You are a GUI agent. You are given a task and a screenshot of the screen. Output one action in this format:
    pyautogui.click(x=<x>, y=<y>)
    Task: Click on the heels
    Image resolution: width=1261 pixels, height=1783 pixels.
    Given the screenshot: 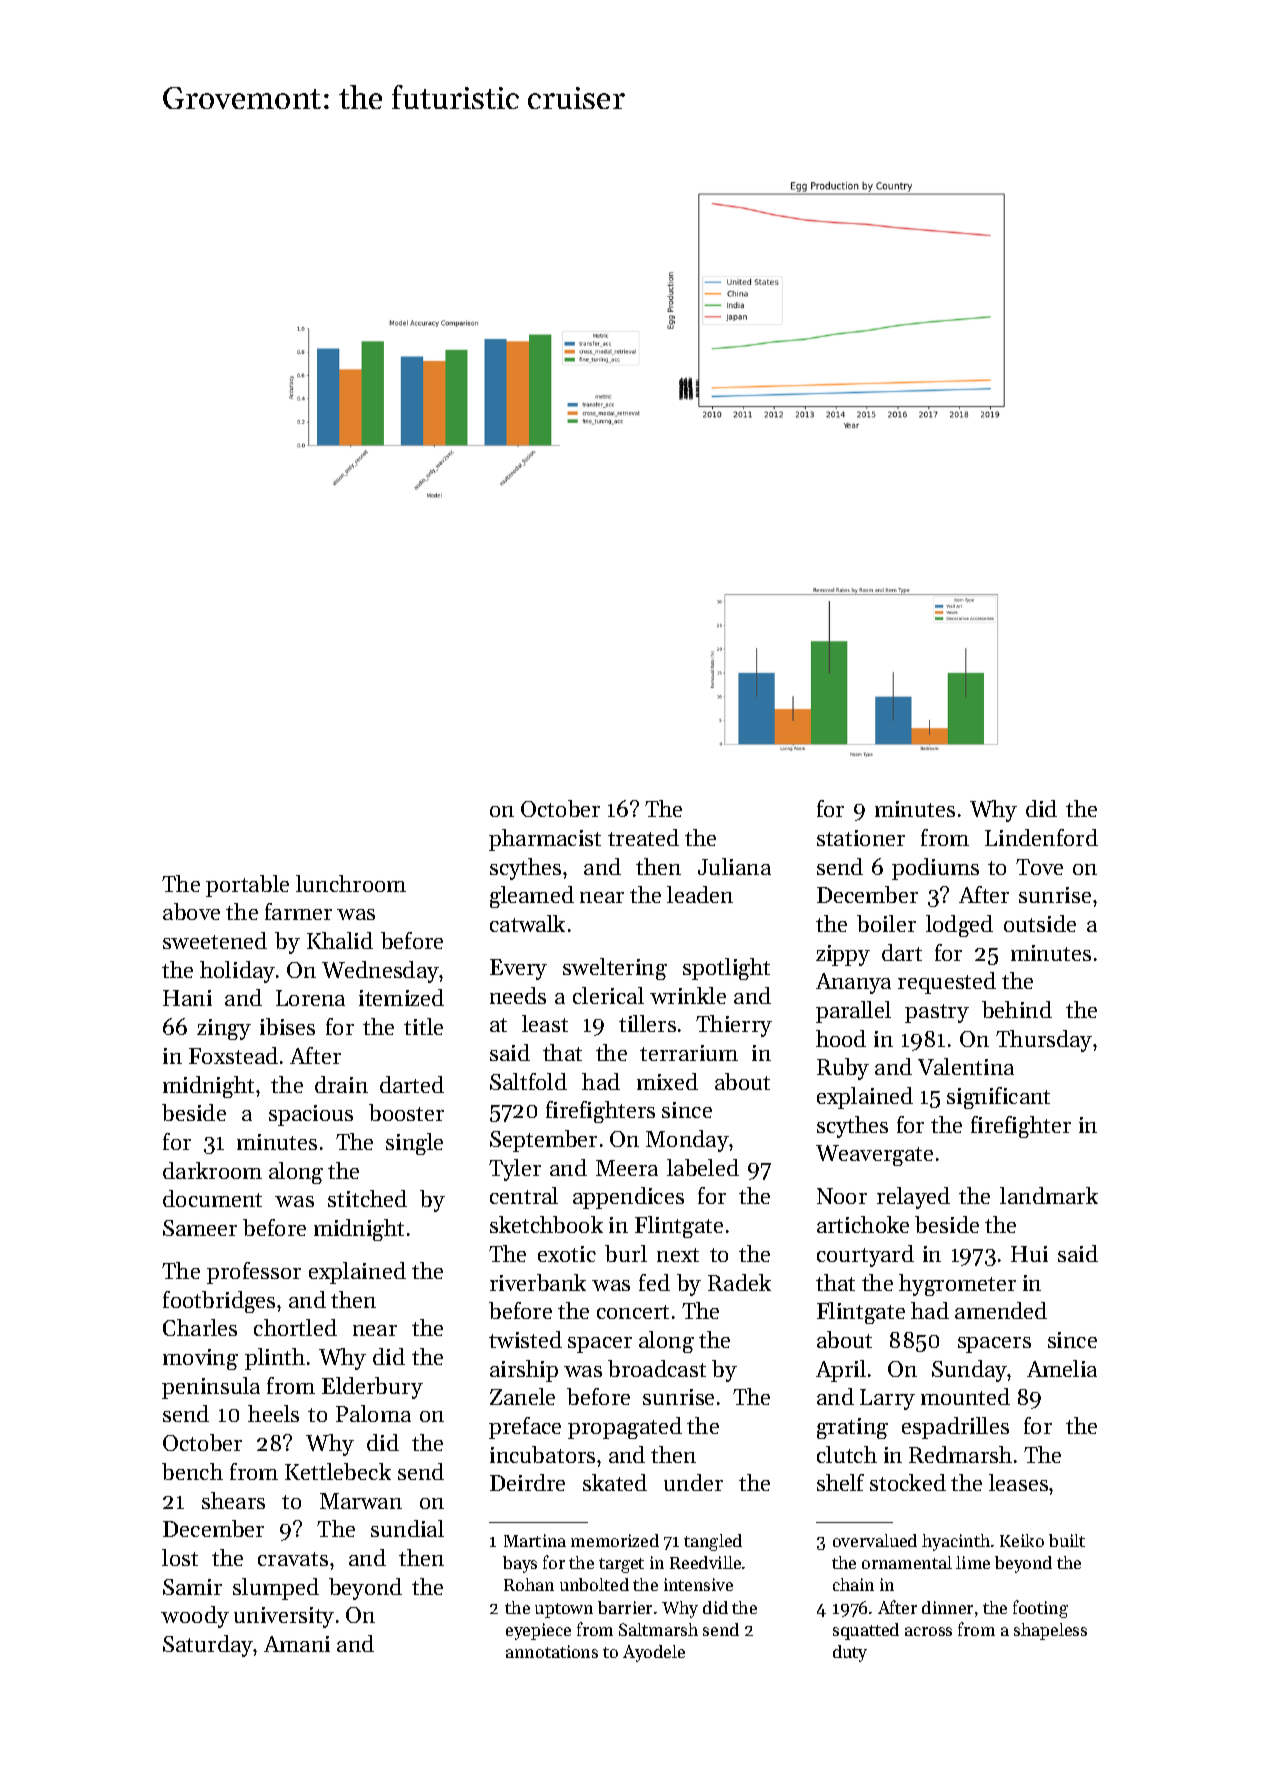 What is the action you would take?
    pyautogui.click(x=273, y=1413)
